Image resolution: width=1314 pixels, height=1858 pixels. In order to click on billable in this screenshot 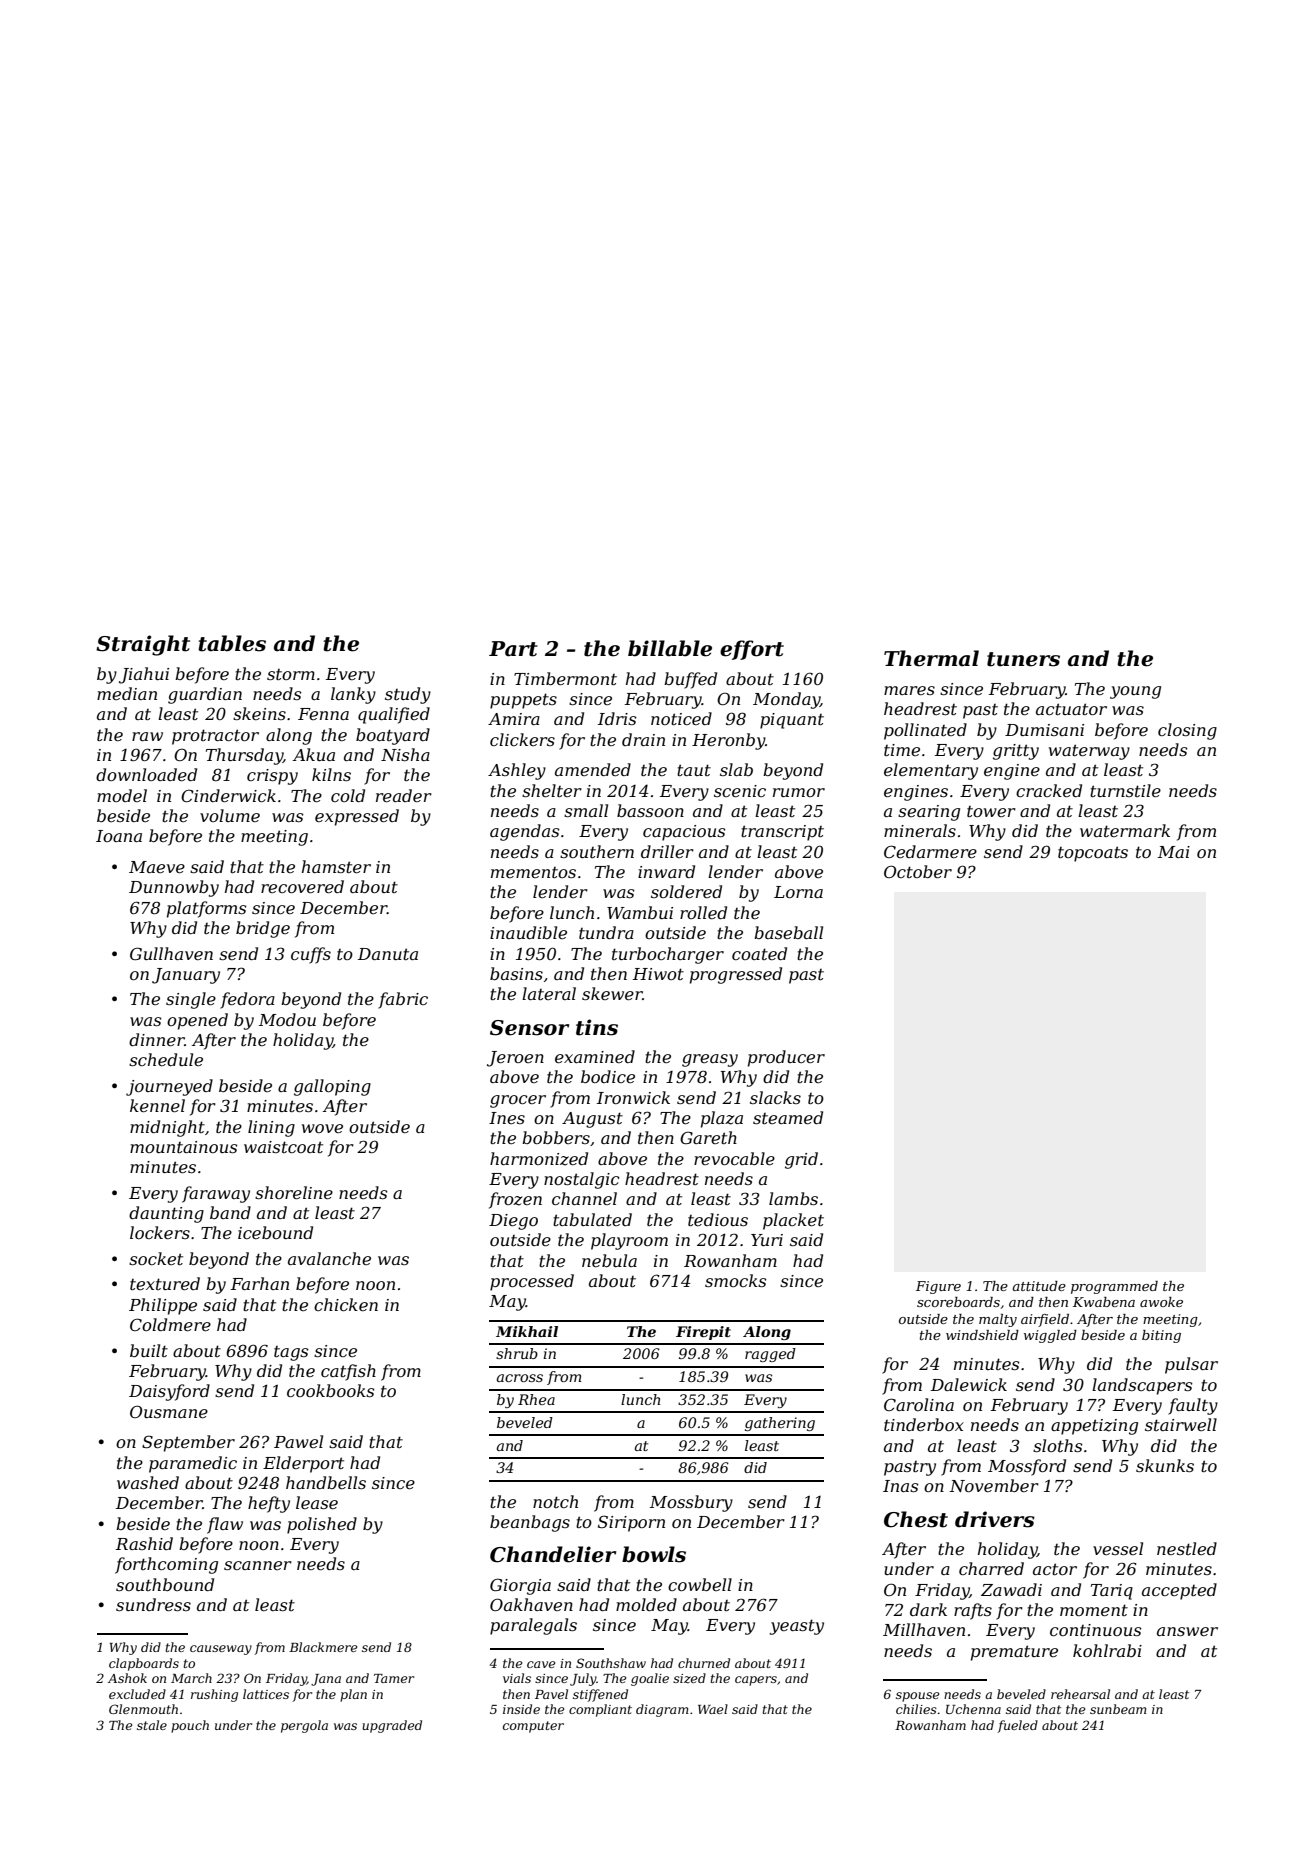, I will do `click(670, 648)`.
